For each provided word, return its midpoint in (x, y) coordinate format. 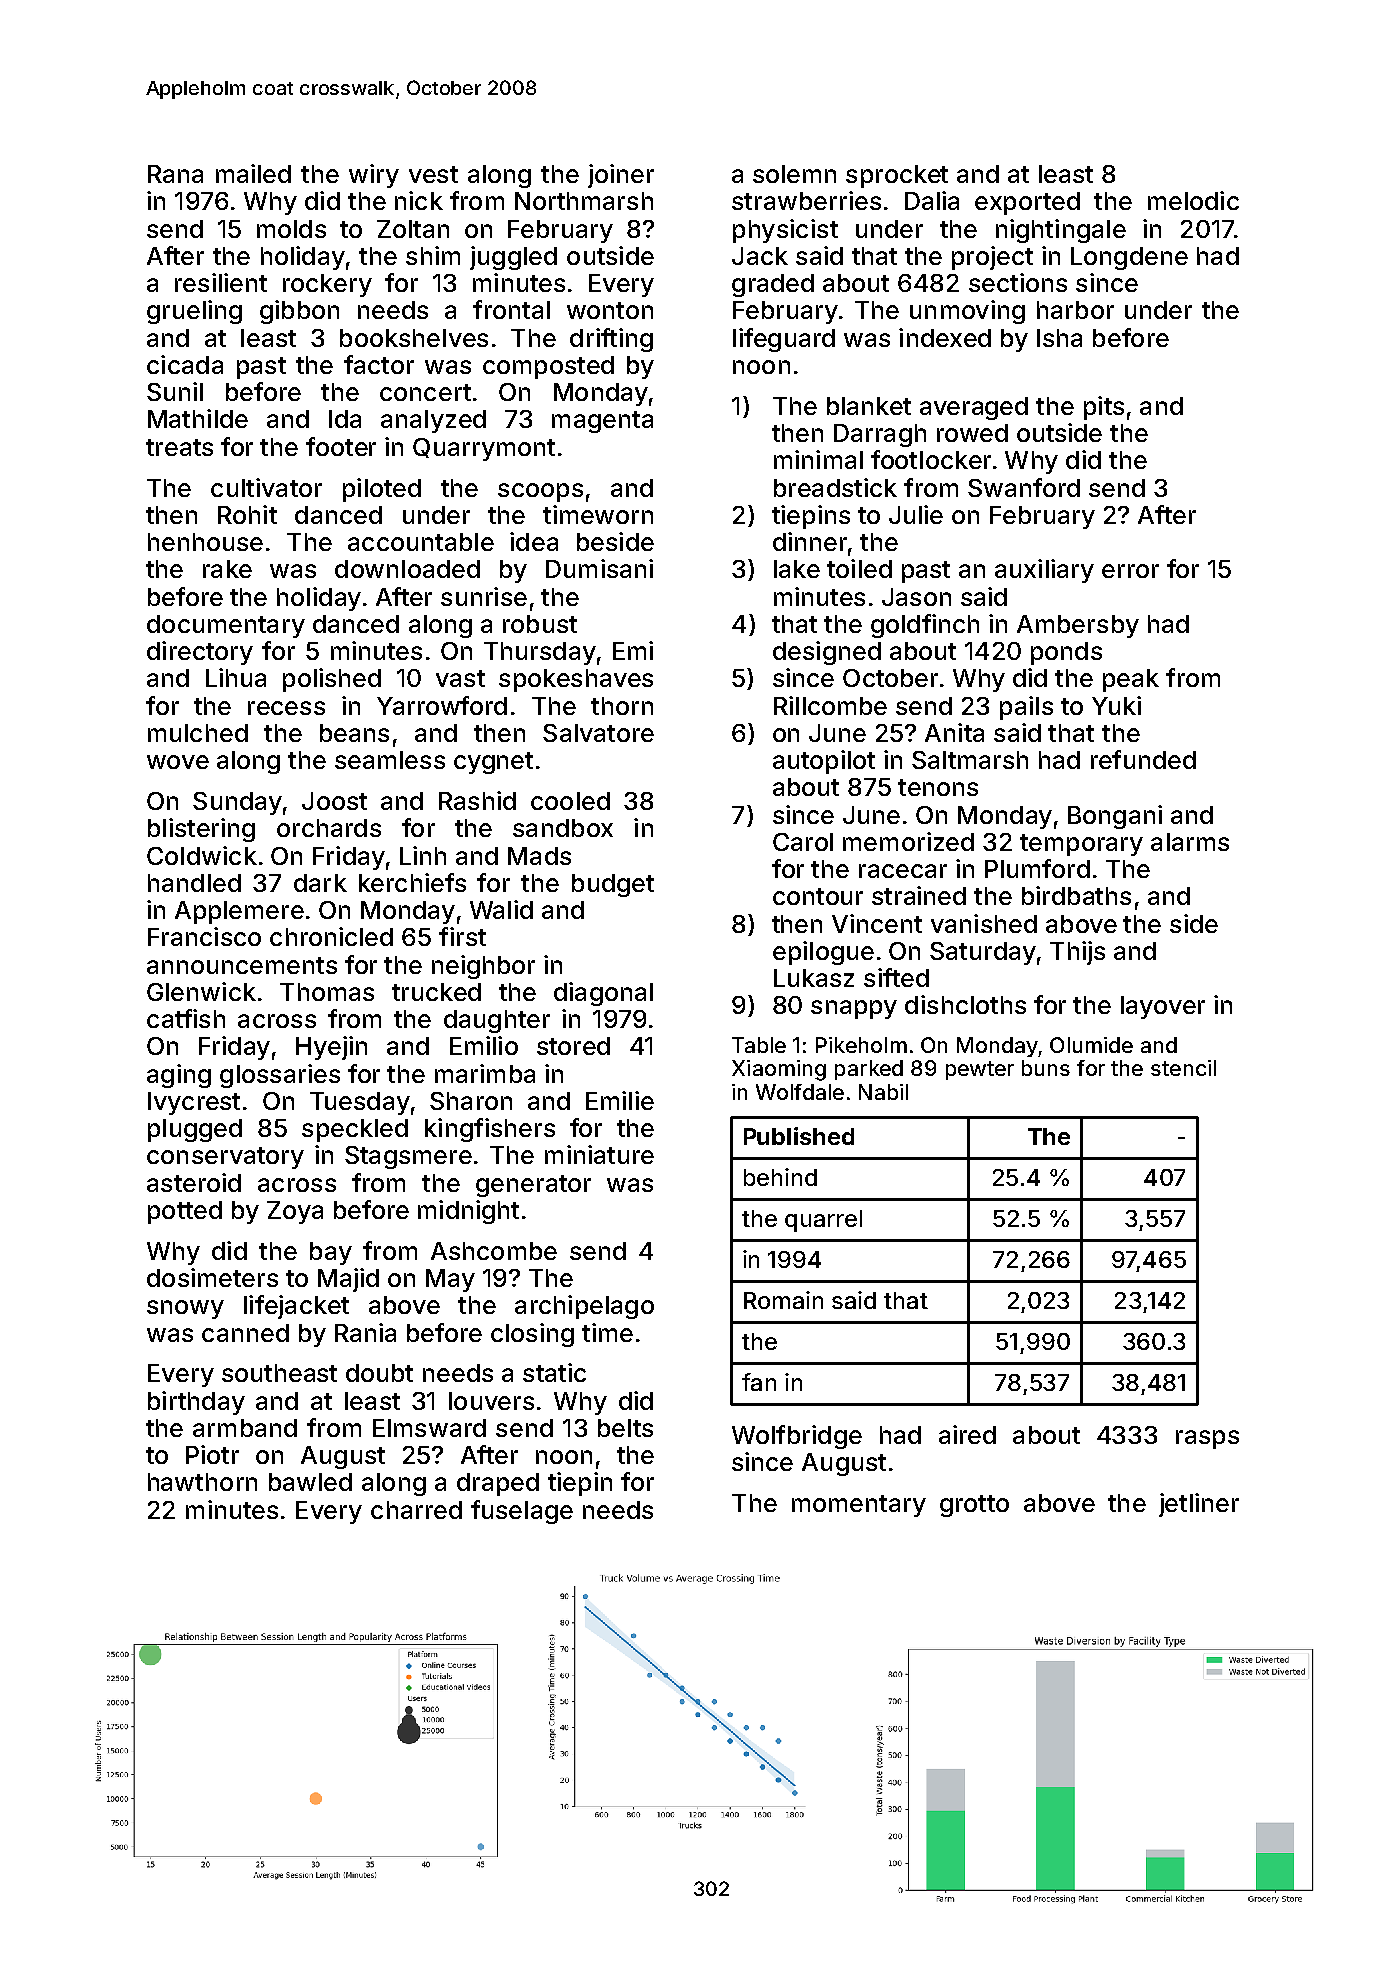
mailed (253, 173)
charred (416, 1510)
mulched (198, 733)
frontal (511, 309)
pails (1026, 708)
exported (1027, 203)
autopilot (824, 762)
